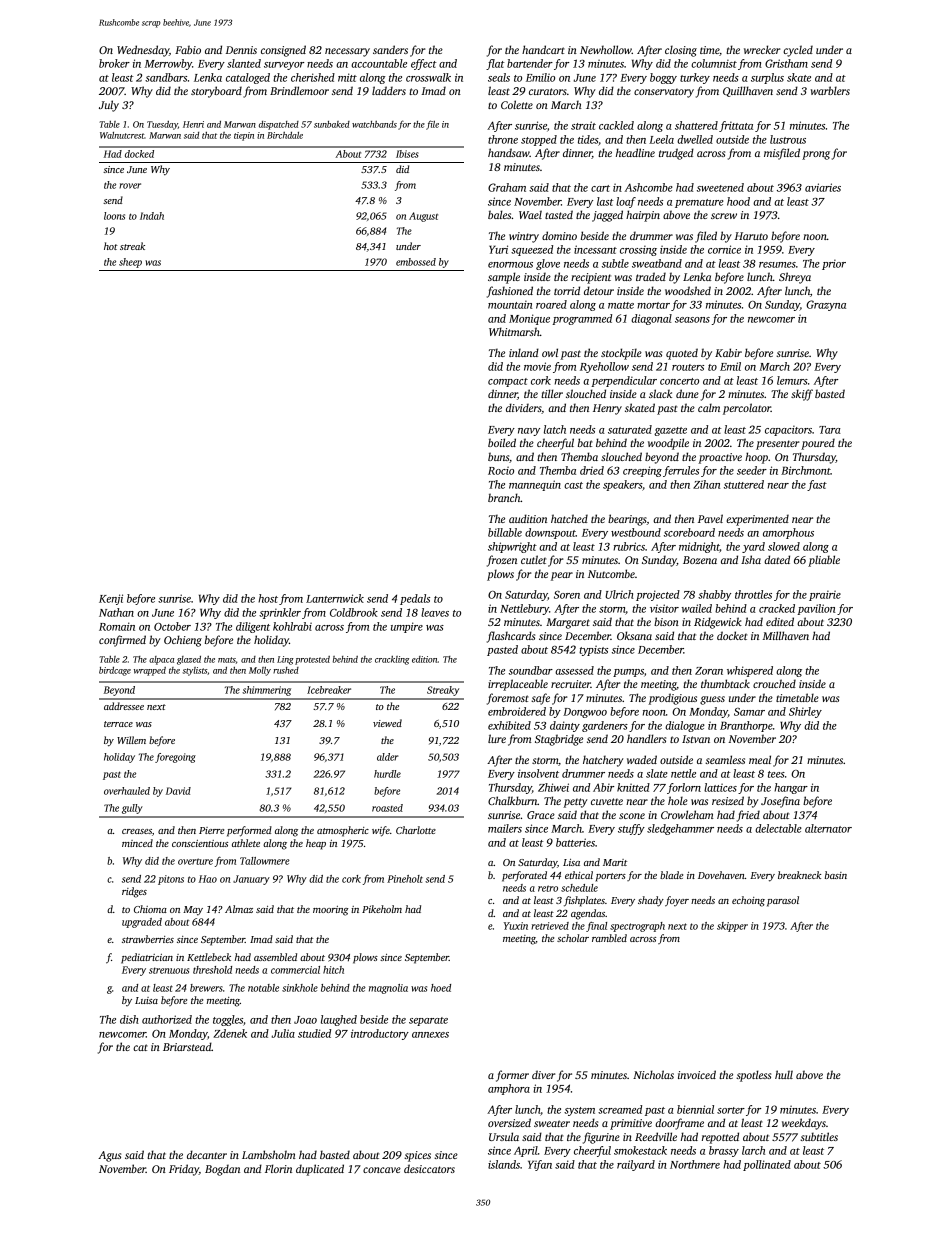  Describe the element at coordinates (512, 800) in the screenshot. I see `Chalkburn` at that location.
